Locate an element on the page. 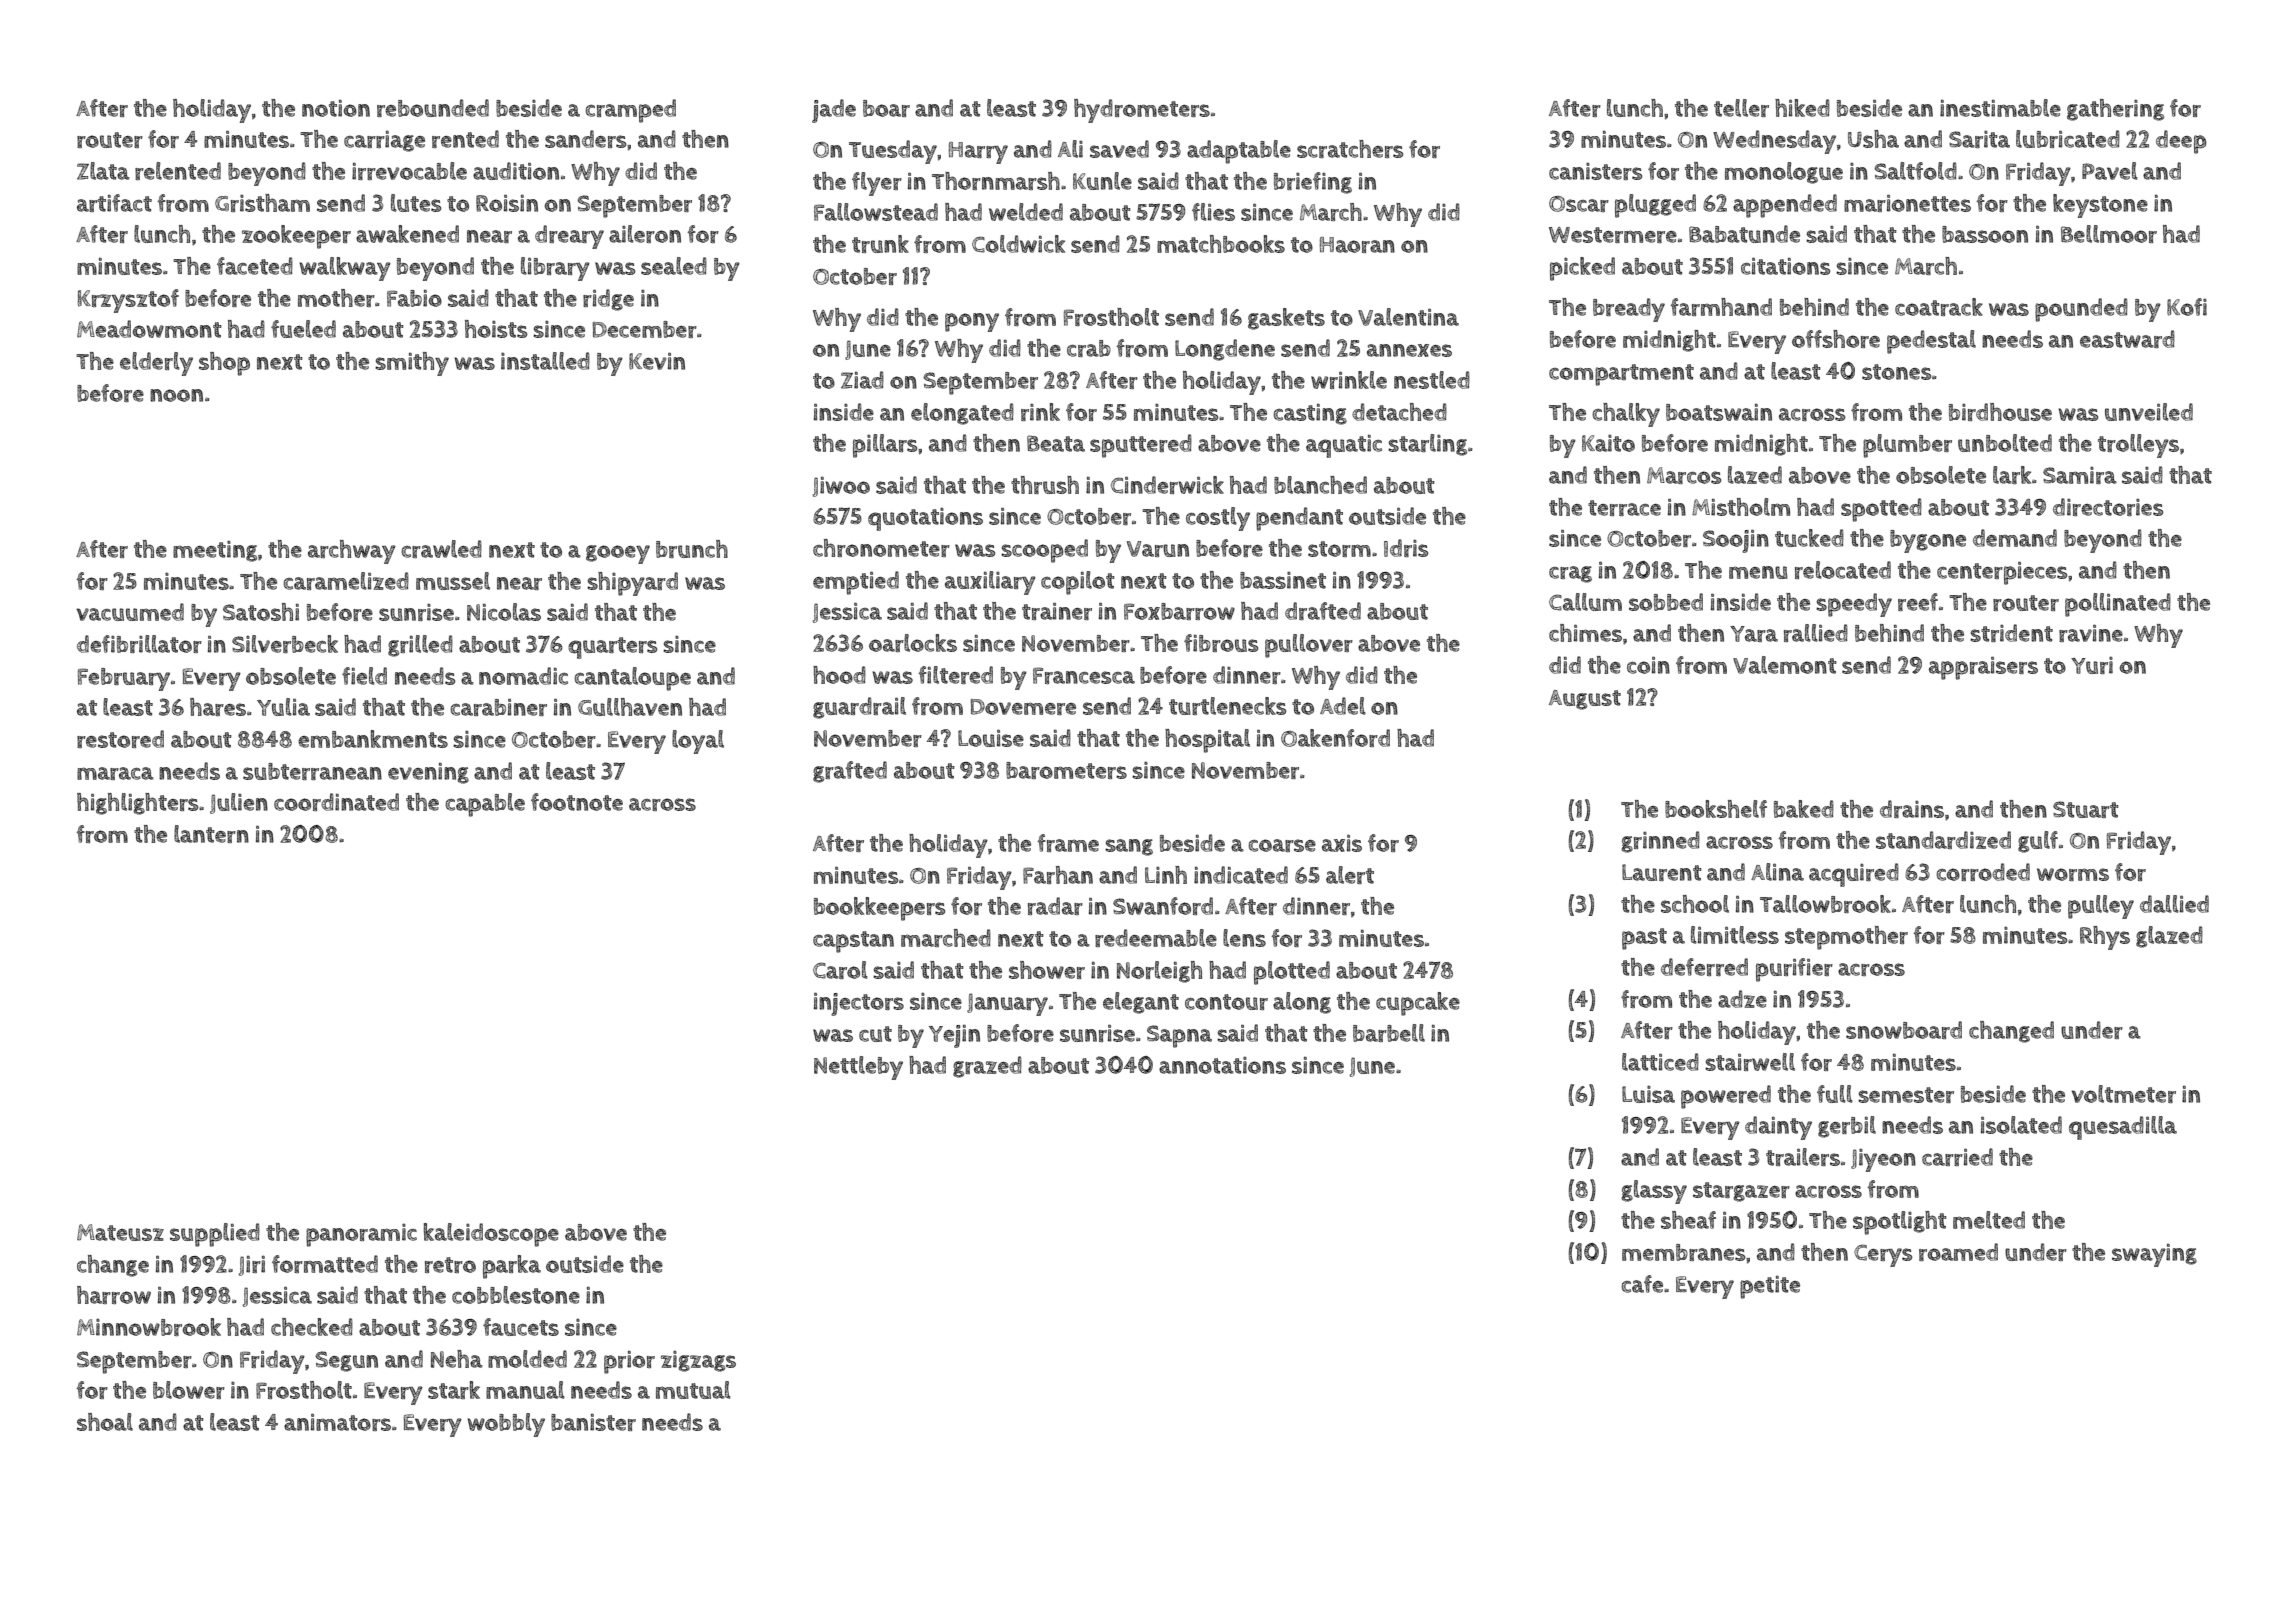 The width and height of the image is (2292, 1620). notion is located at coordinates (336, 108).
